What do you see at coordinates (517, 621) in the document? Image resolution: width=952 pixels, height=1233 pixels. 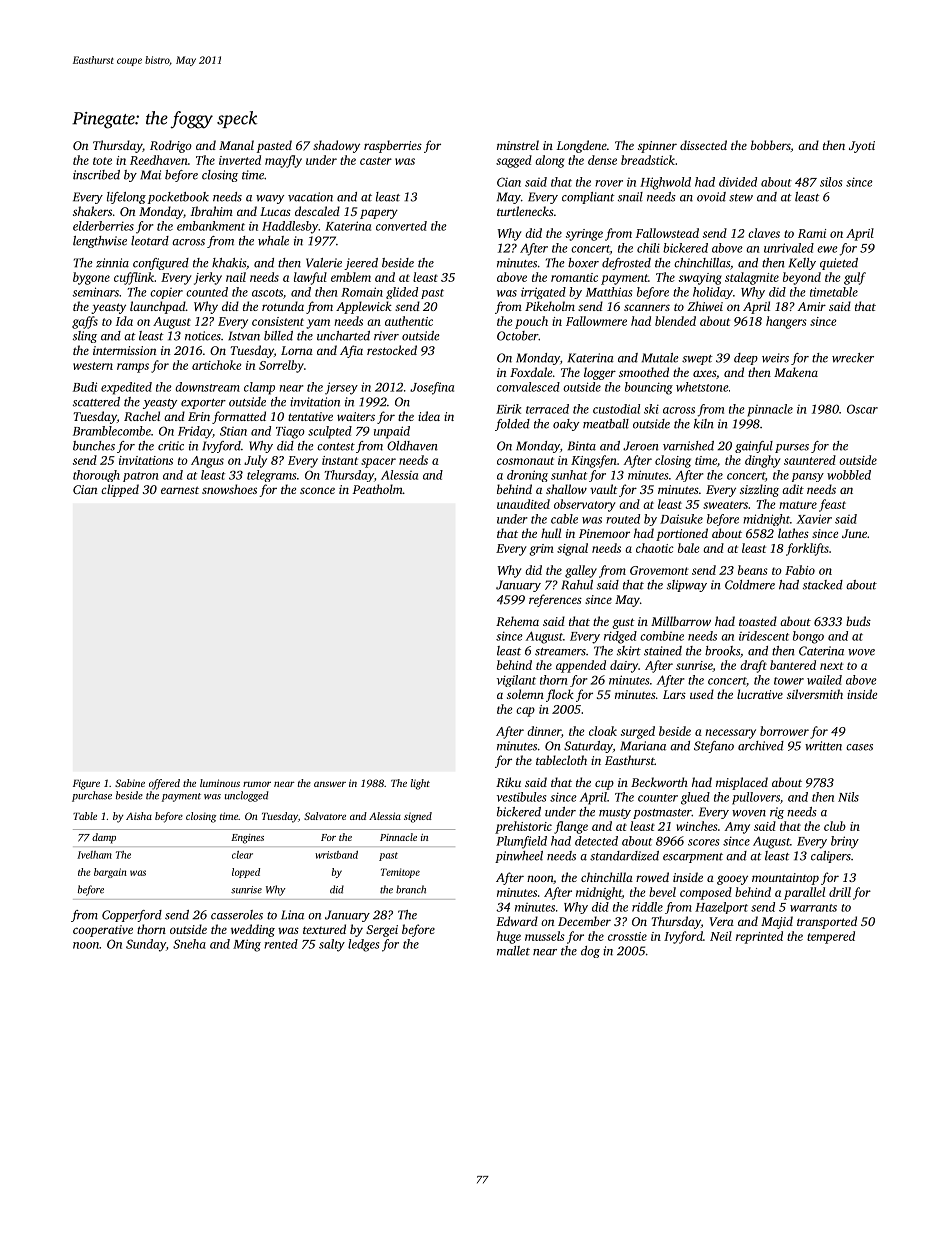 I see `Rehema` at bounding box center [517, 621].
